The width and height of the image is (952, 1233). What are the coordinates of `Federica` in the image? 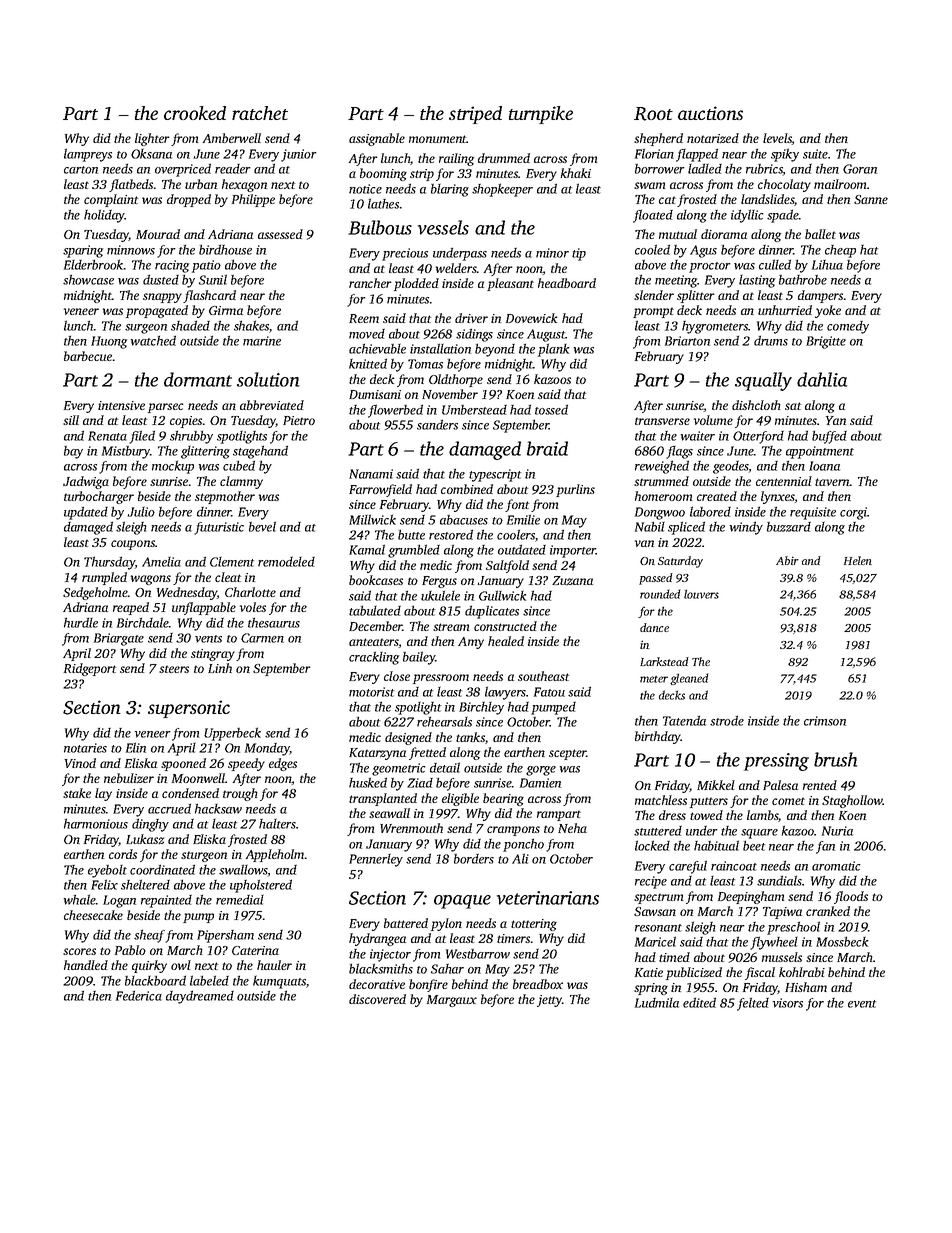 It's located at (139, 995).
